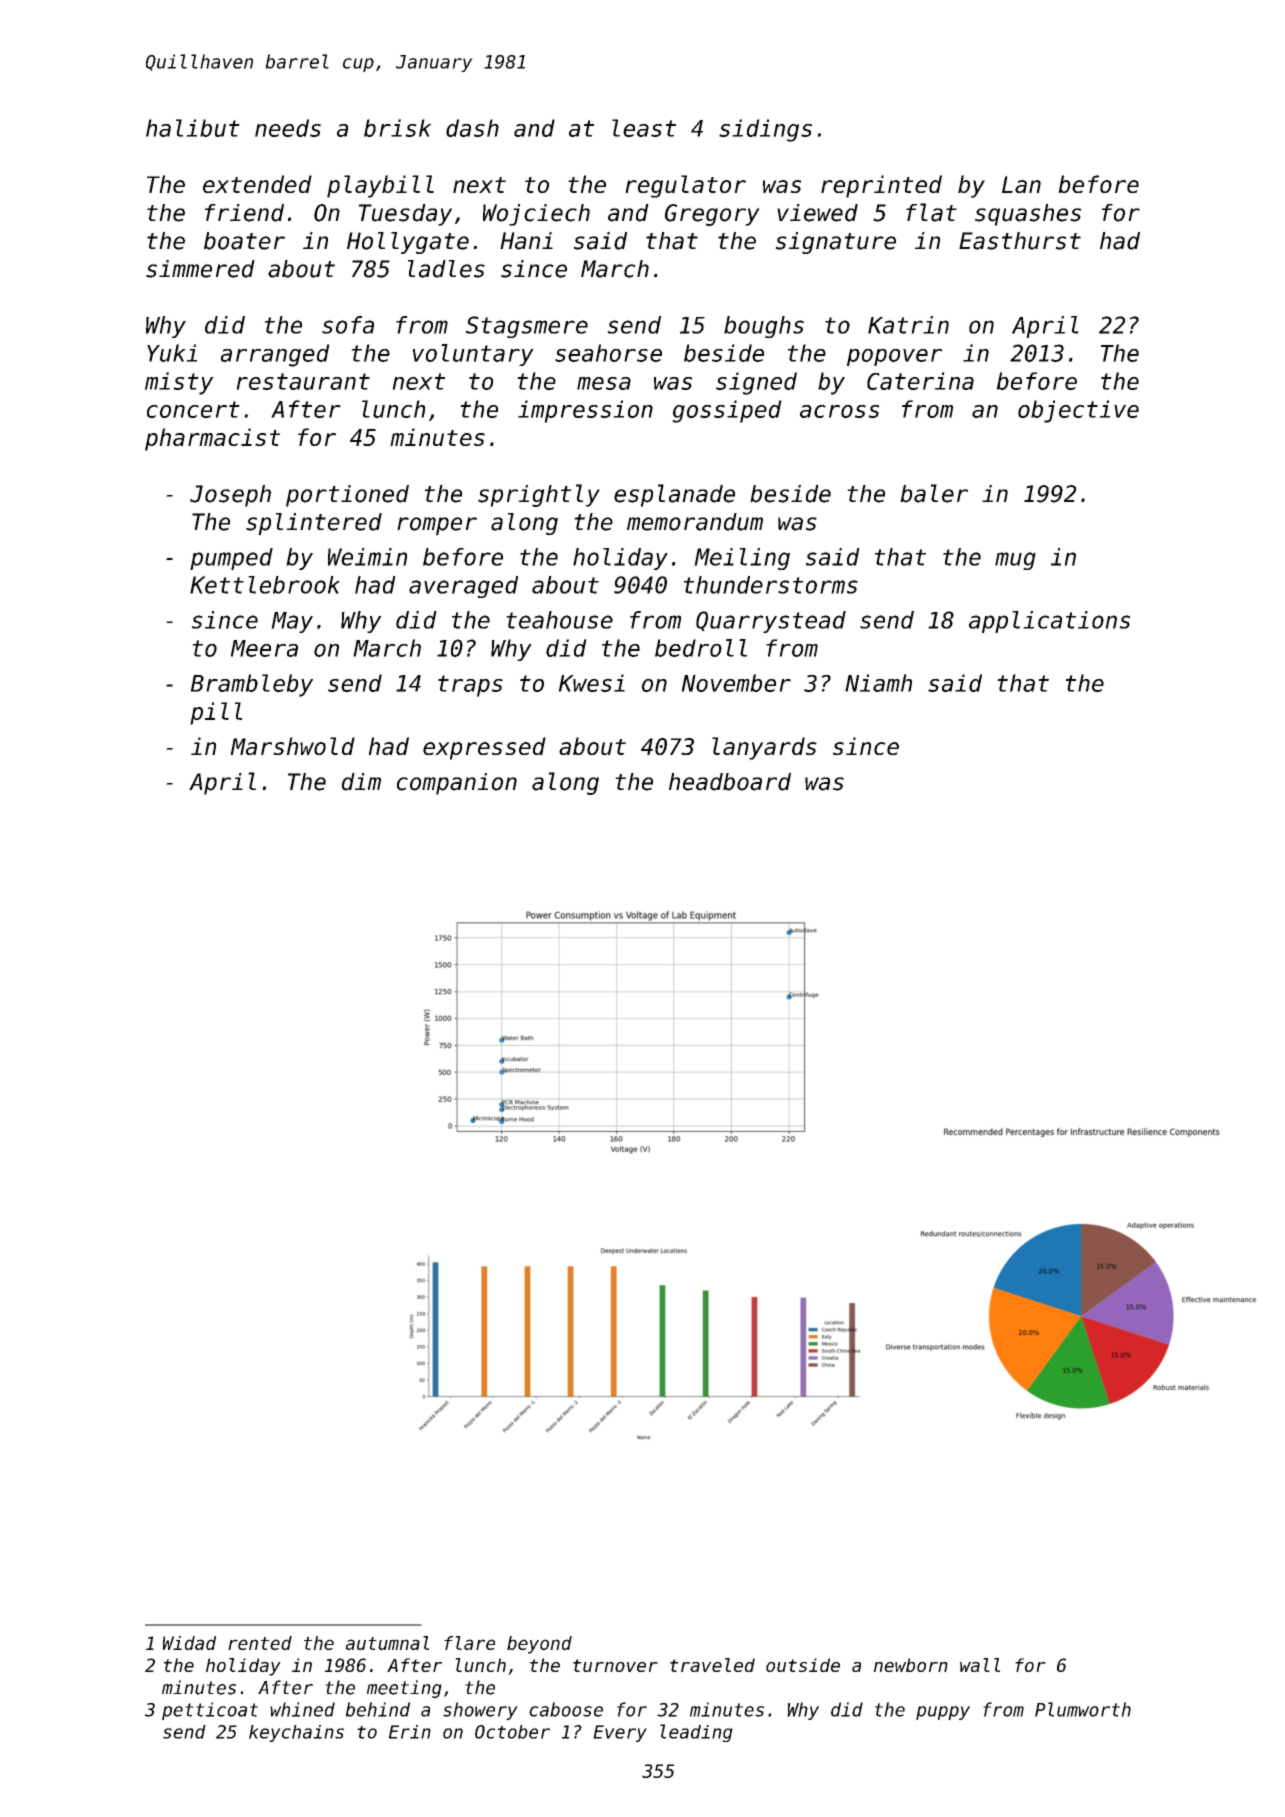 Image resolution: width=1285 pixels, height=1817 pixels. What do you see at coordinates (592, 683) in the screenshot?
I see `Kwesi` at bounding box center [592, 683].
